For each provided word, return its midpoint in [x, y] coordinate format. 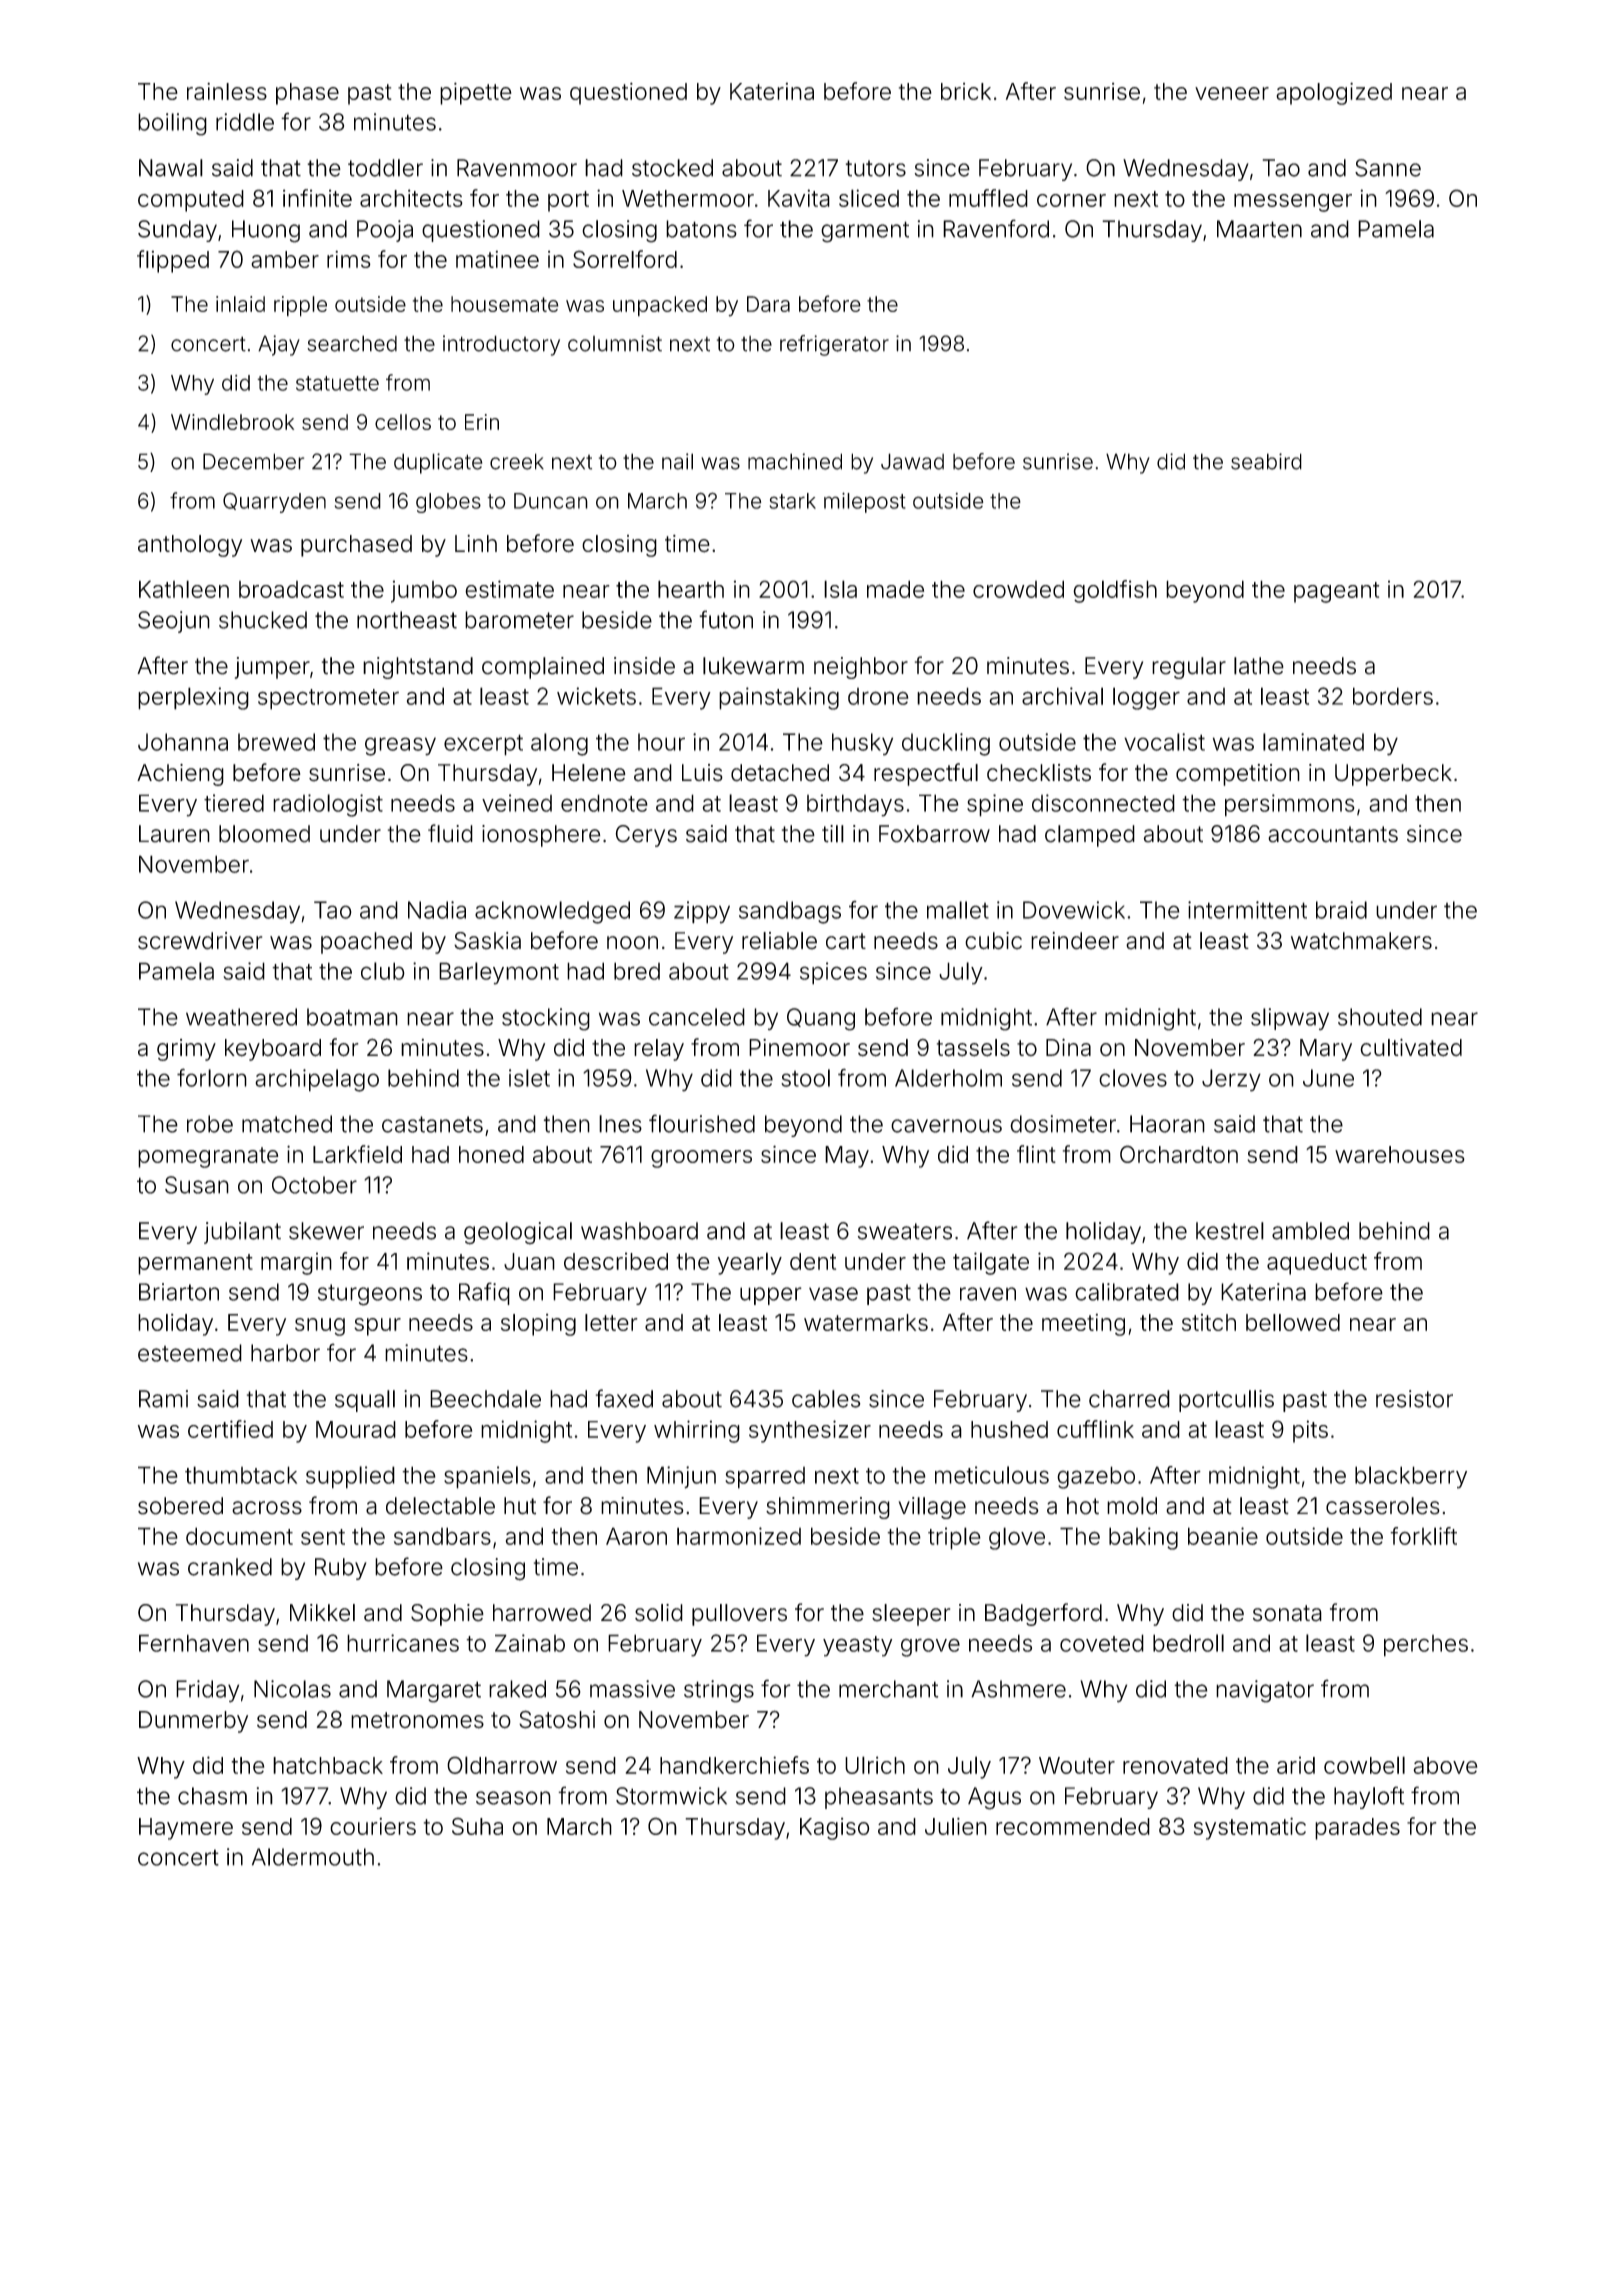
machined [795, 461]
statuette [337, 383]
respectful [926, 774]
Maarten [1259, 229]
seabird [1266, 461]
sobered [180, 1506]
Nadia [437, 910]
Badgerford [1043, 1614]
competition [1238, 775]
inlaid [240, 304]
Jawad [912, 461]
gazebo [1096, 1477]
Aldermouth [313, 1857]
